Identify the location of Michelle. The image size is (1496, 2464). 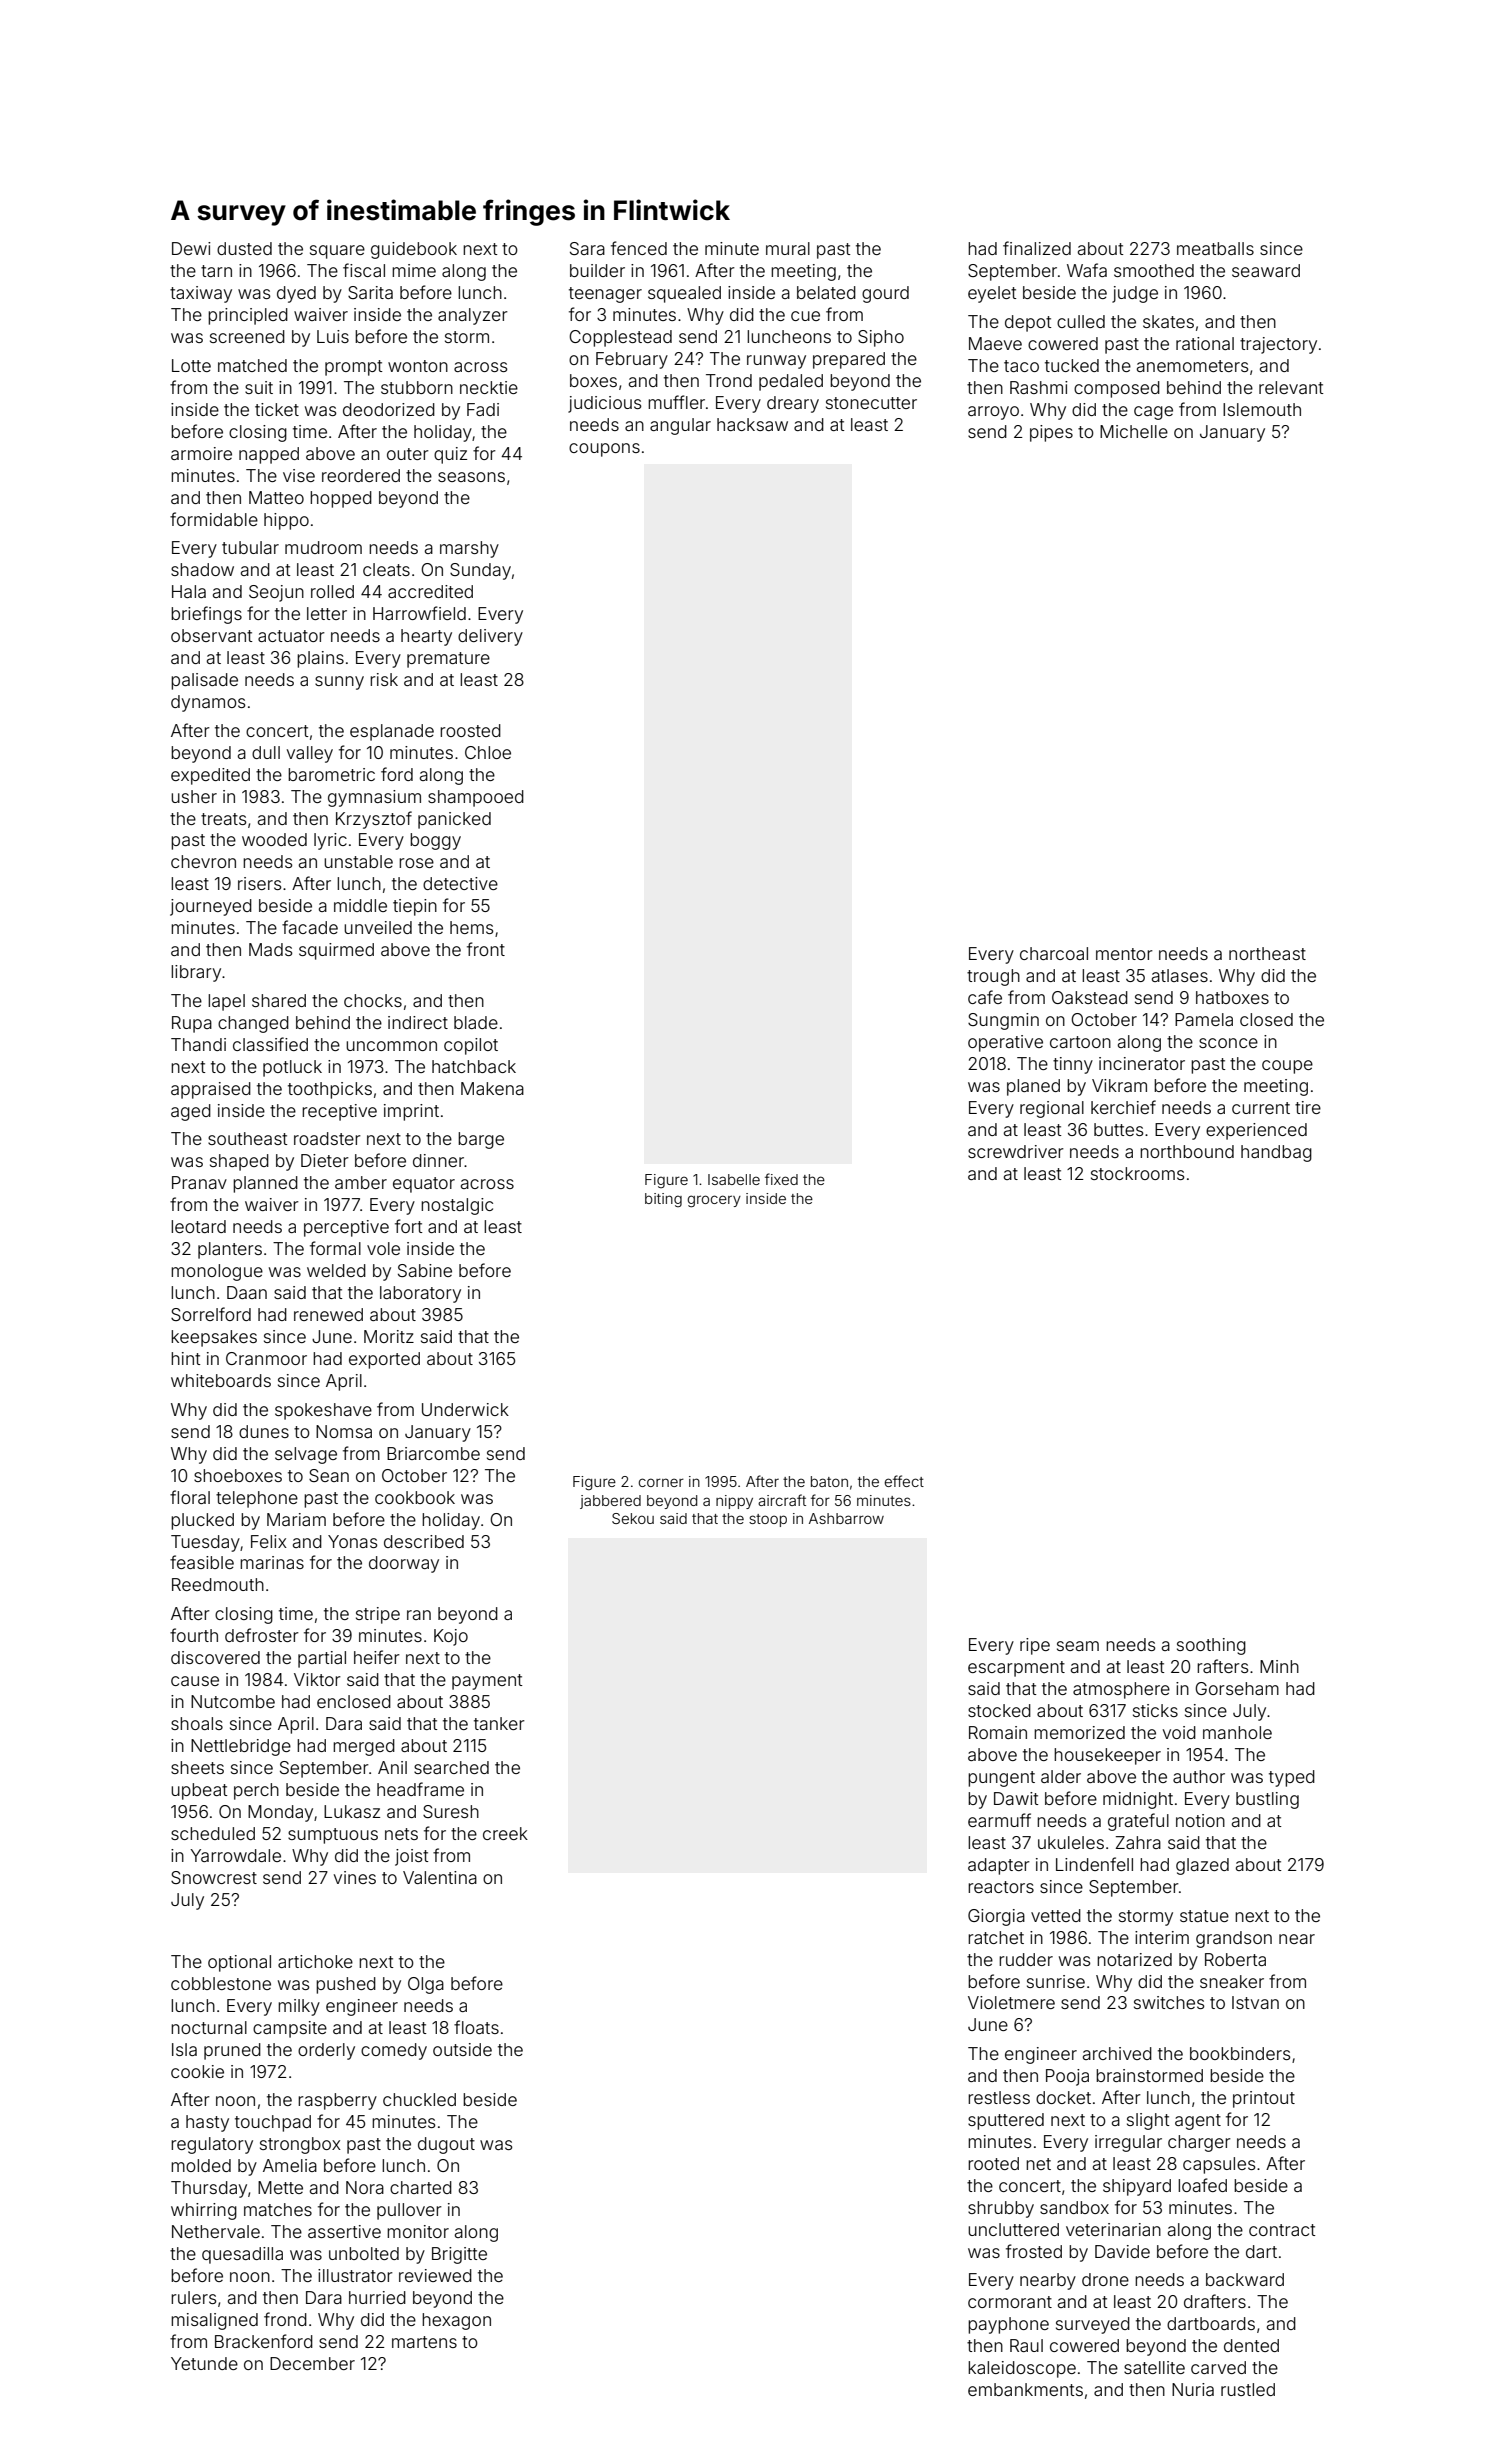
(1134, 431).
